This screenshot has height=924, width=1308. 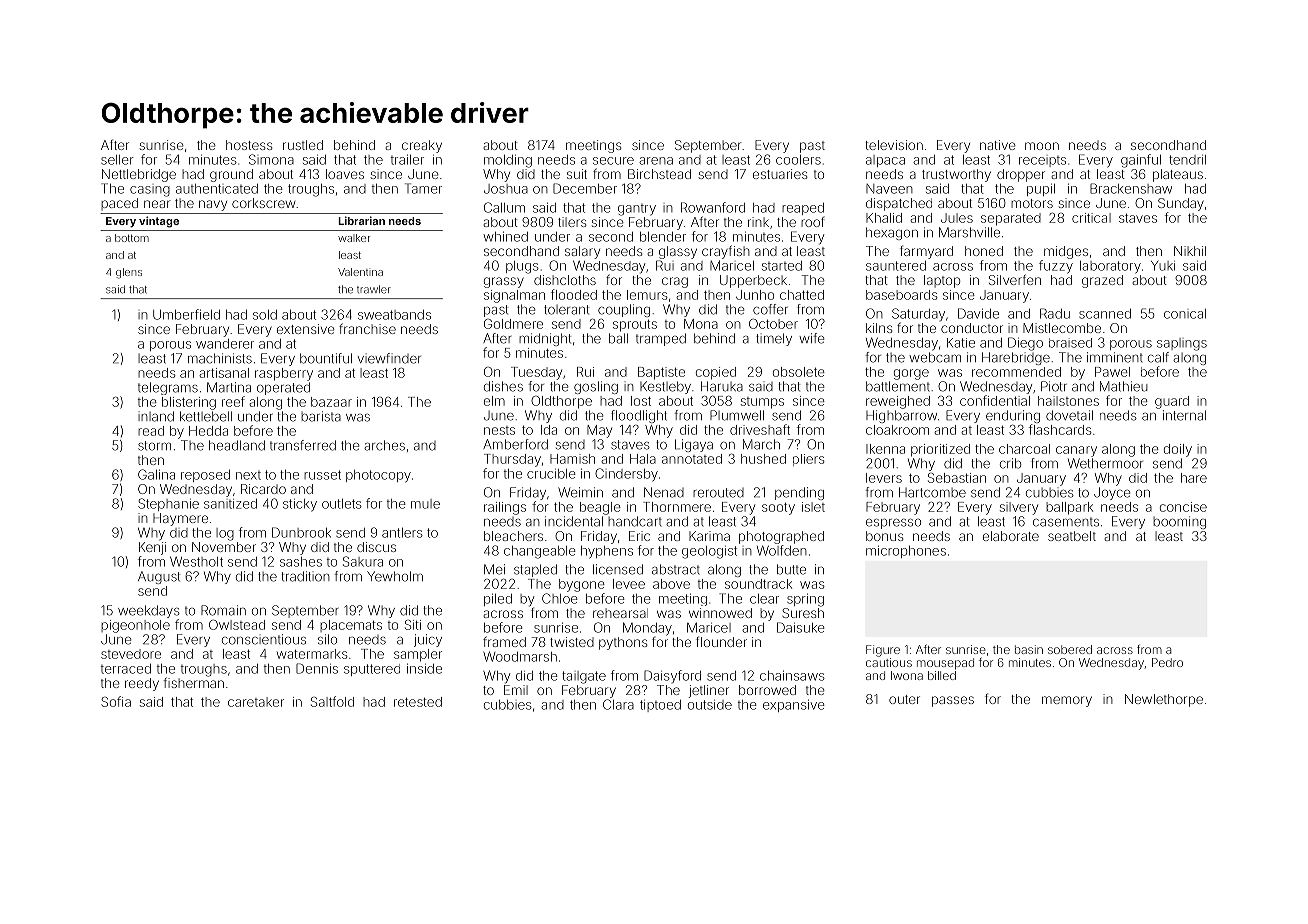 What do you see at coordinates (660, 706) in the screenshot?
I see `tiptoed` at bounding box center [660, 706].
